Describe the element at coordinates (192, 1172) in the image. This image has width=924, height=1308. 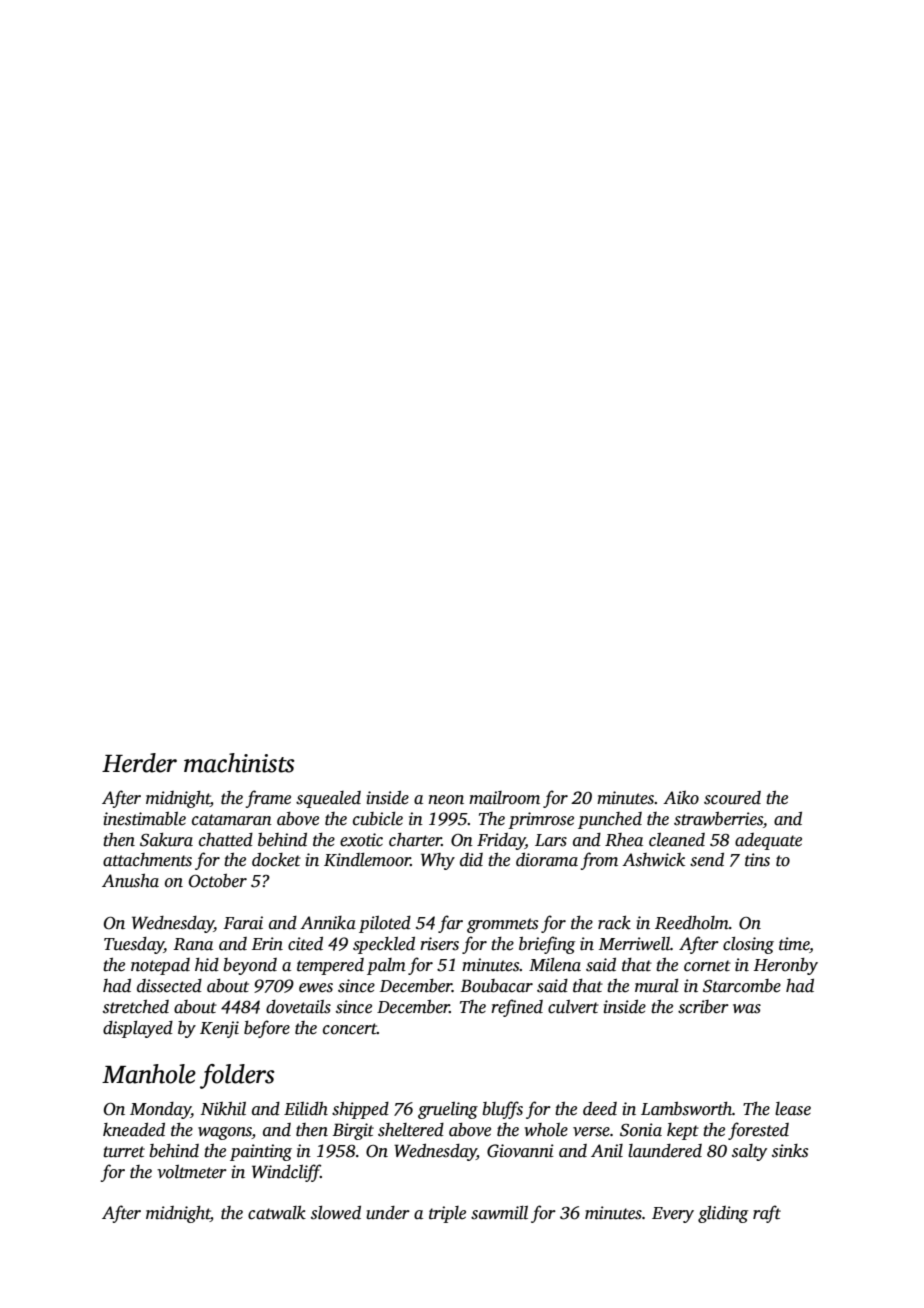
I see `voltmeter` at that location.
